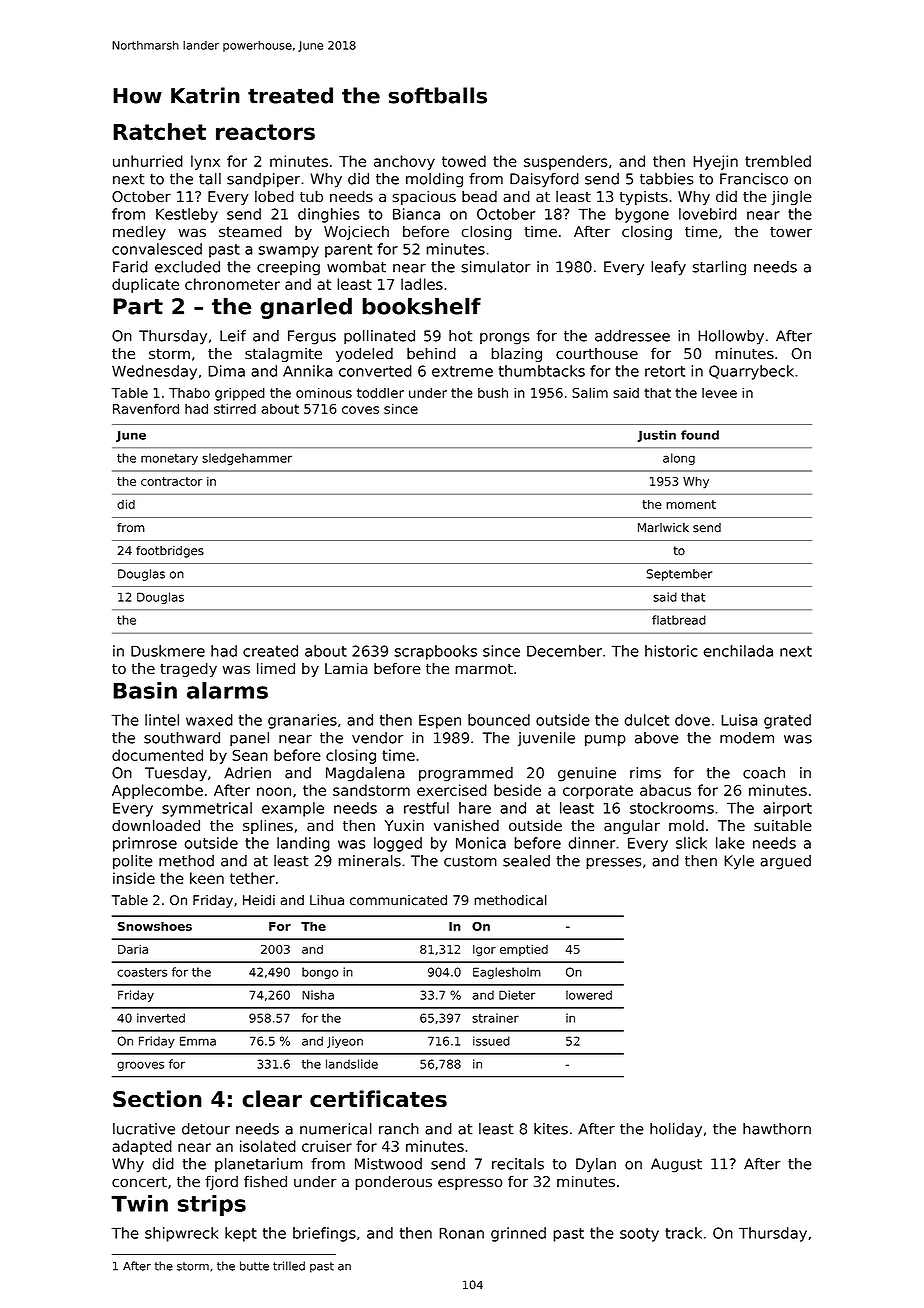 This page has height=1308, width=924. I want to click on noon, so click(274, 791).
